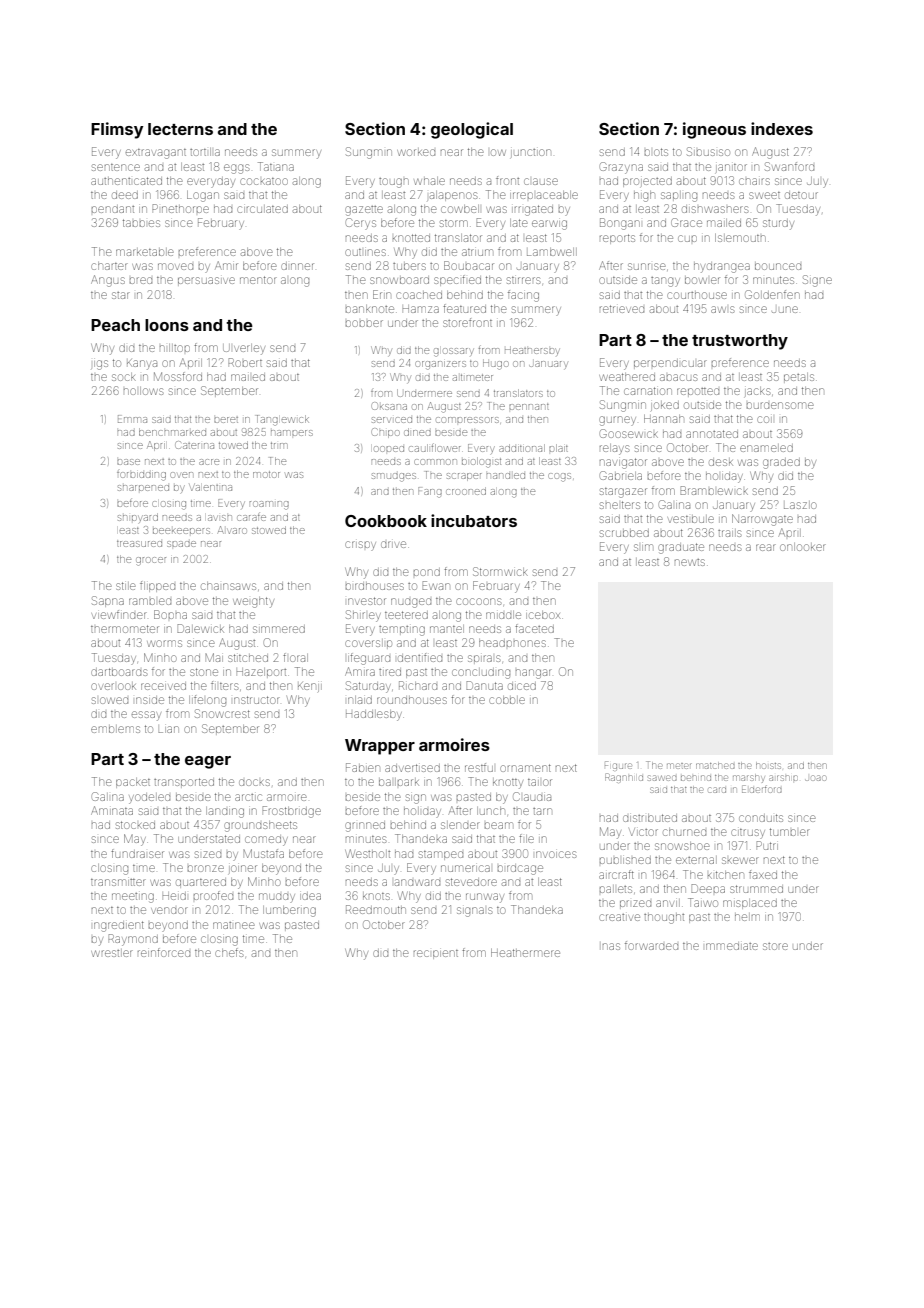 The width and height of the screenshot is (924, 1308). I want to click on Dalewick, so click(200, 628).
